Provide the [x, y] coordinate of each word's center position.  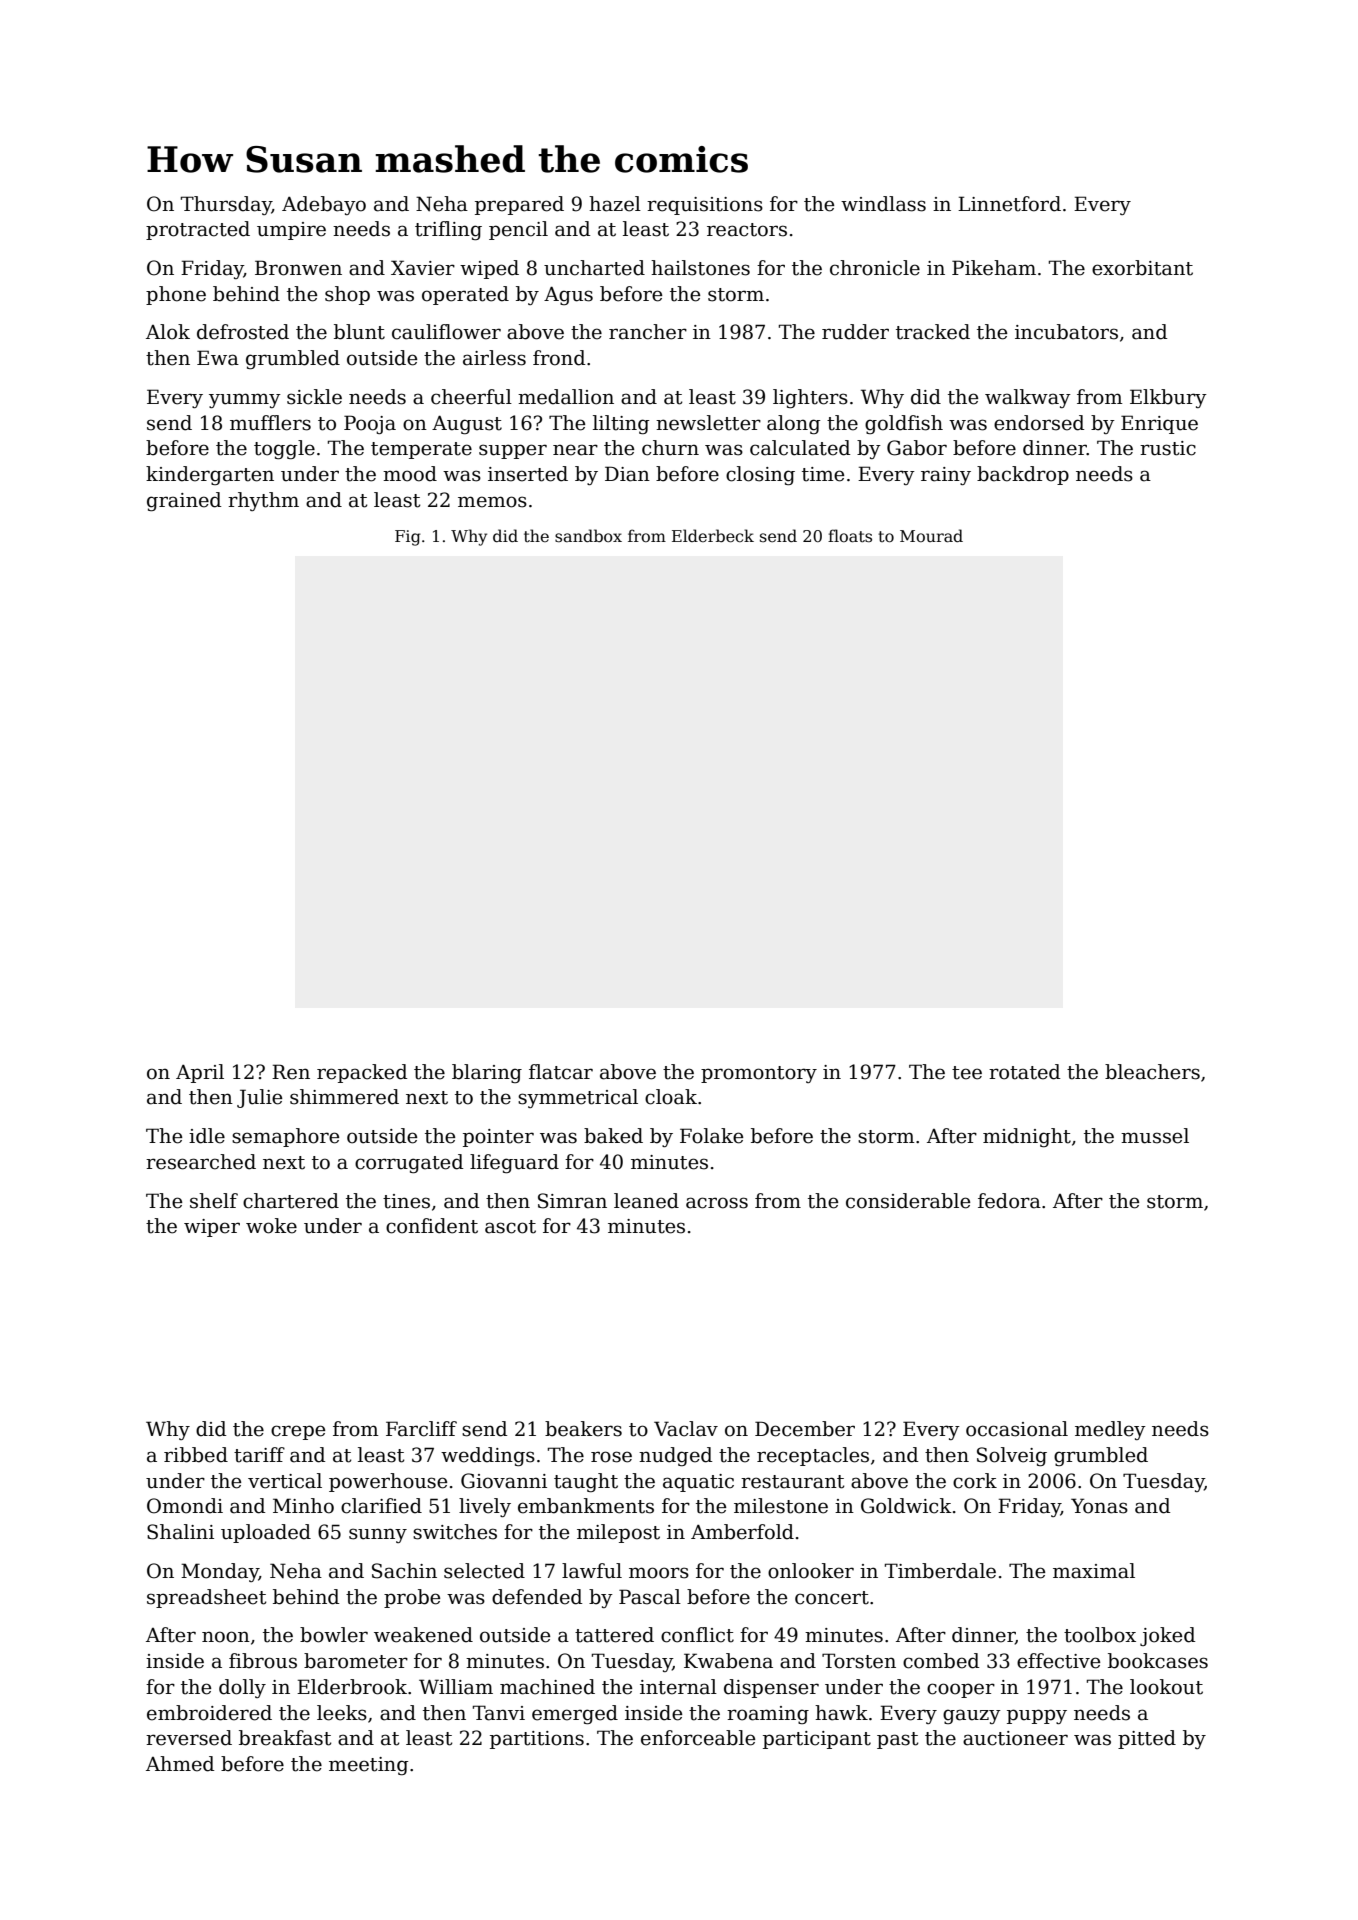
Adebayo [324, 205]
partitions [537, 1740]
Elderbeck [713, 536]
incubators [1066, 332]
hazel [615, 204]
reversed [189, 1738]
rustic [1168, 448]
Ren [291, 1072]
